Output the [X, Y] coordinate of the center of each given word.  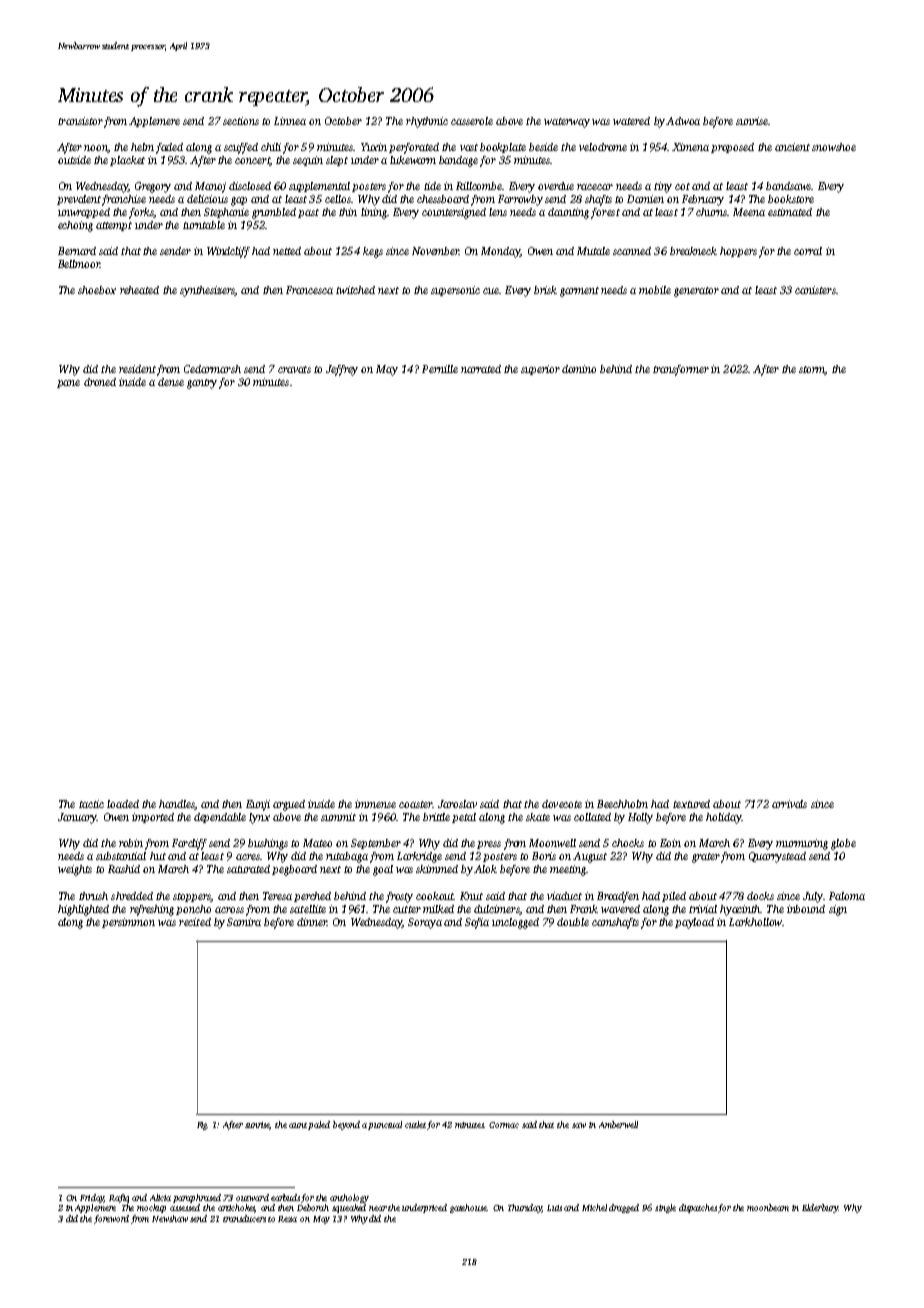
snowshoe [834, 147]
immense [375, 804]
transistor [80, 121]
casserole [472, 121]
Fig [202, 1126]
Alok [485, 869]
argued [289, 805]
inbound [806, 909]
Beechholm [622, 804]
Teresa [277, 896]
